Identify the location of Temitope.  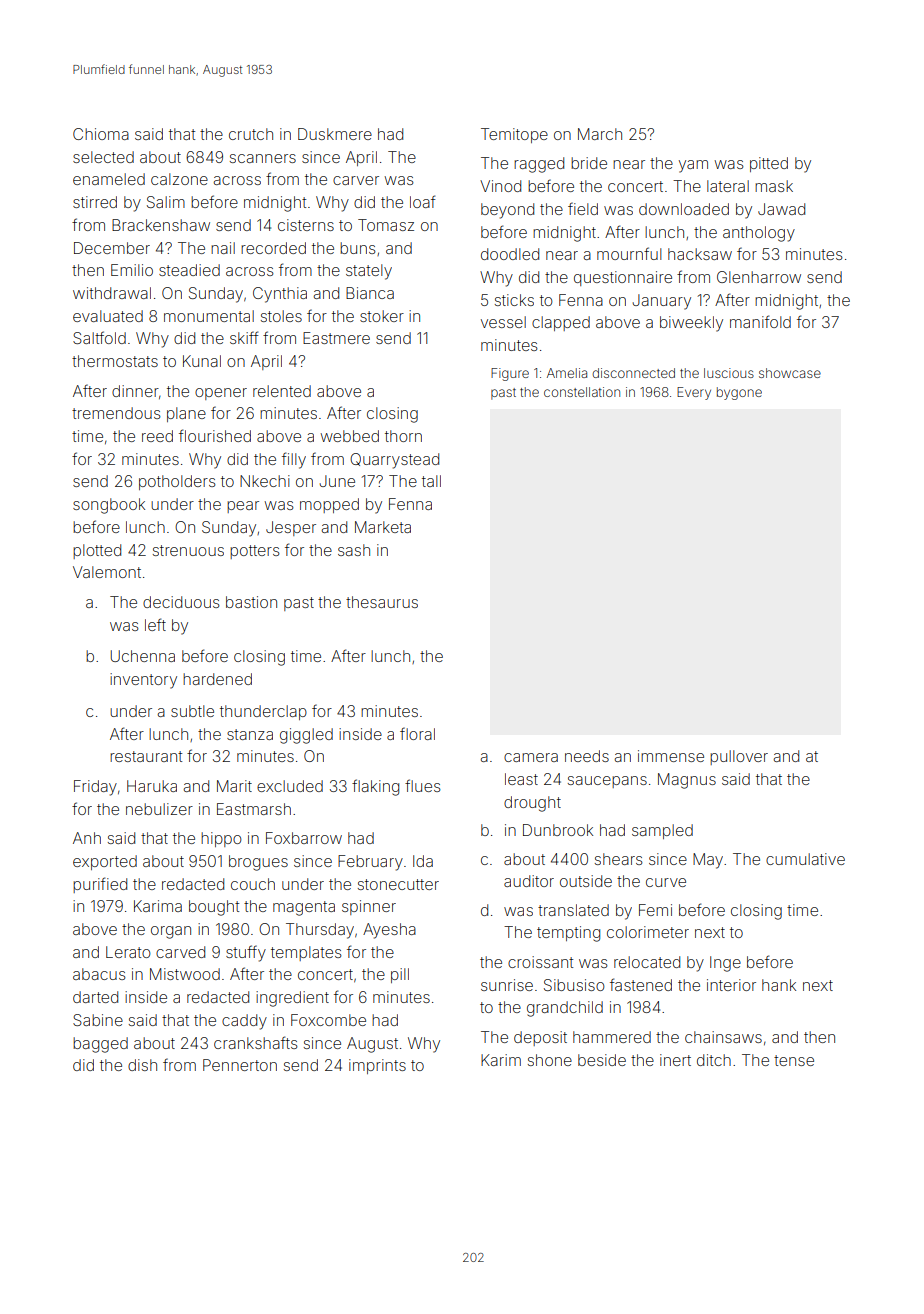
(514, 135).
